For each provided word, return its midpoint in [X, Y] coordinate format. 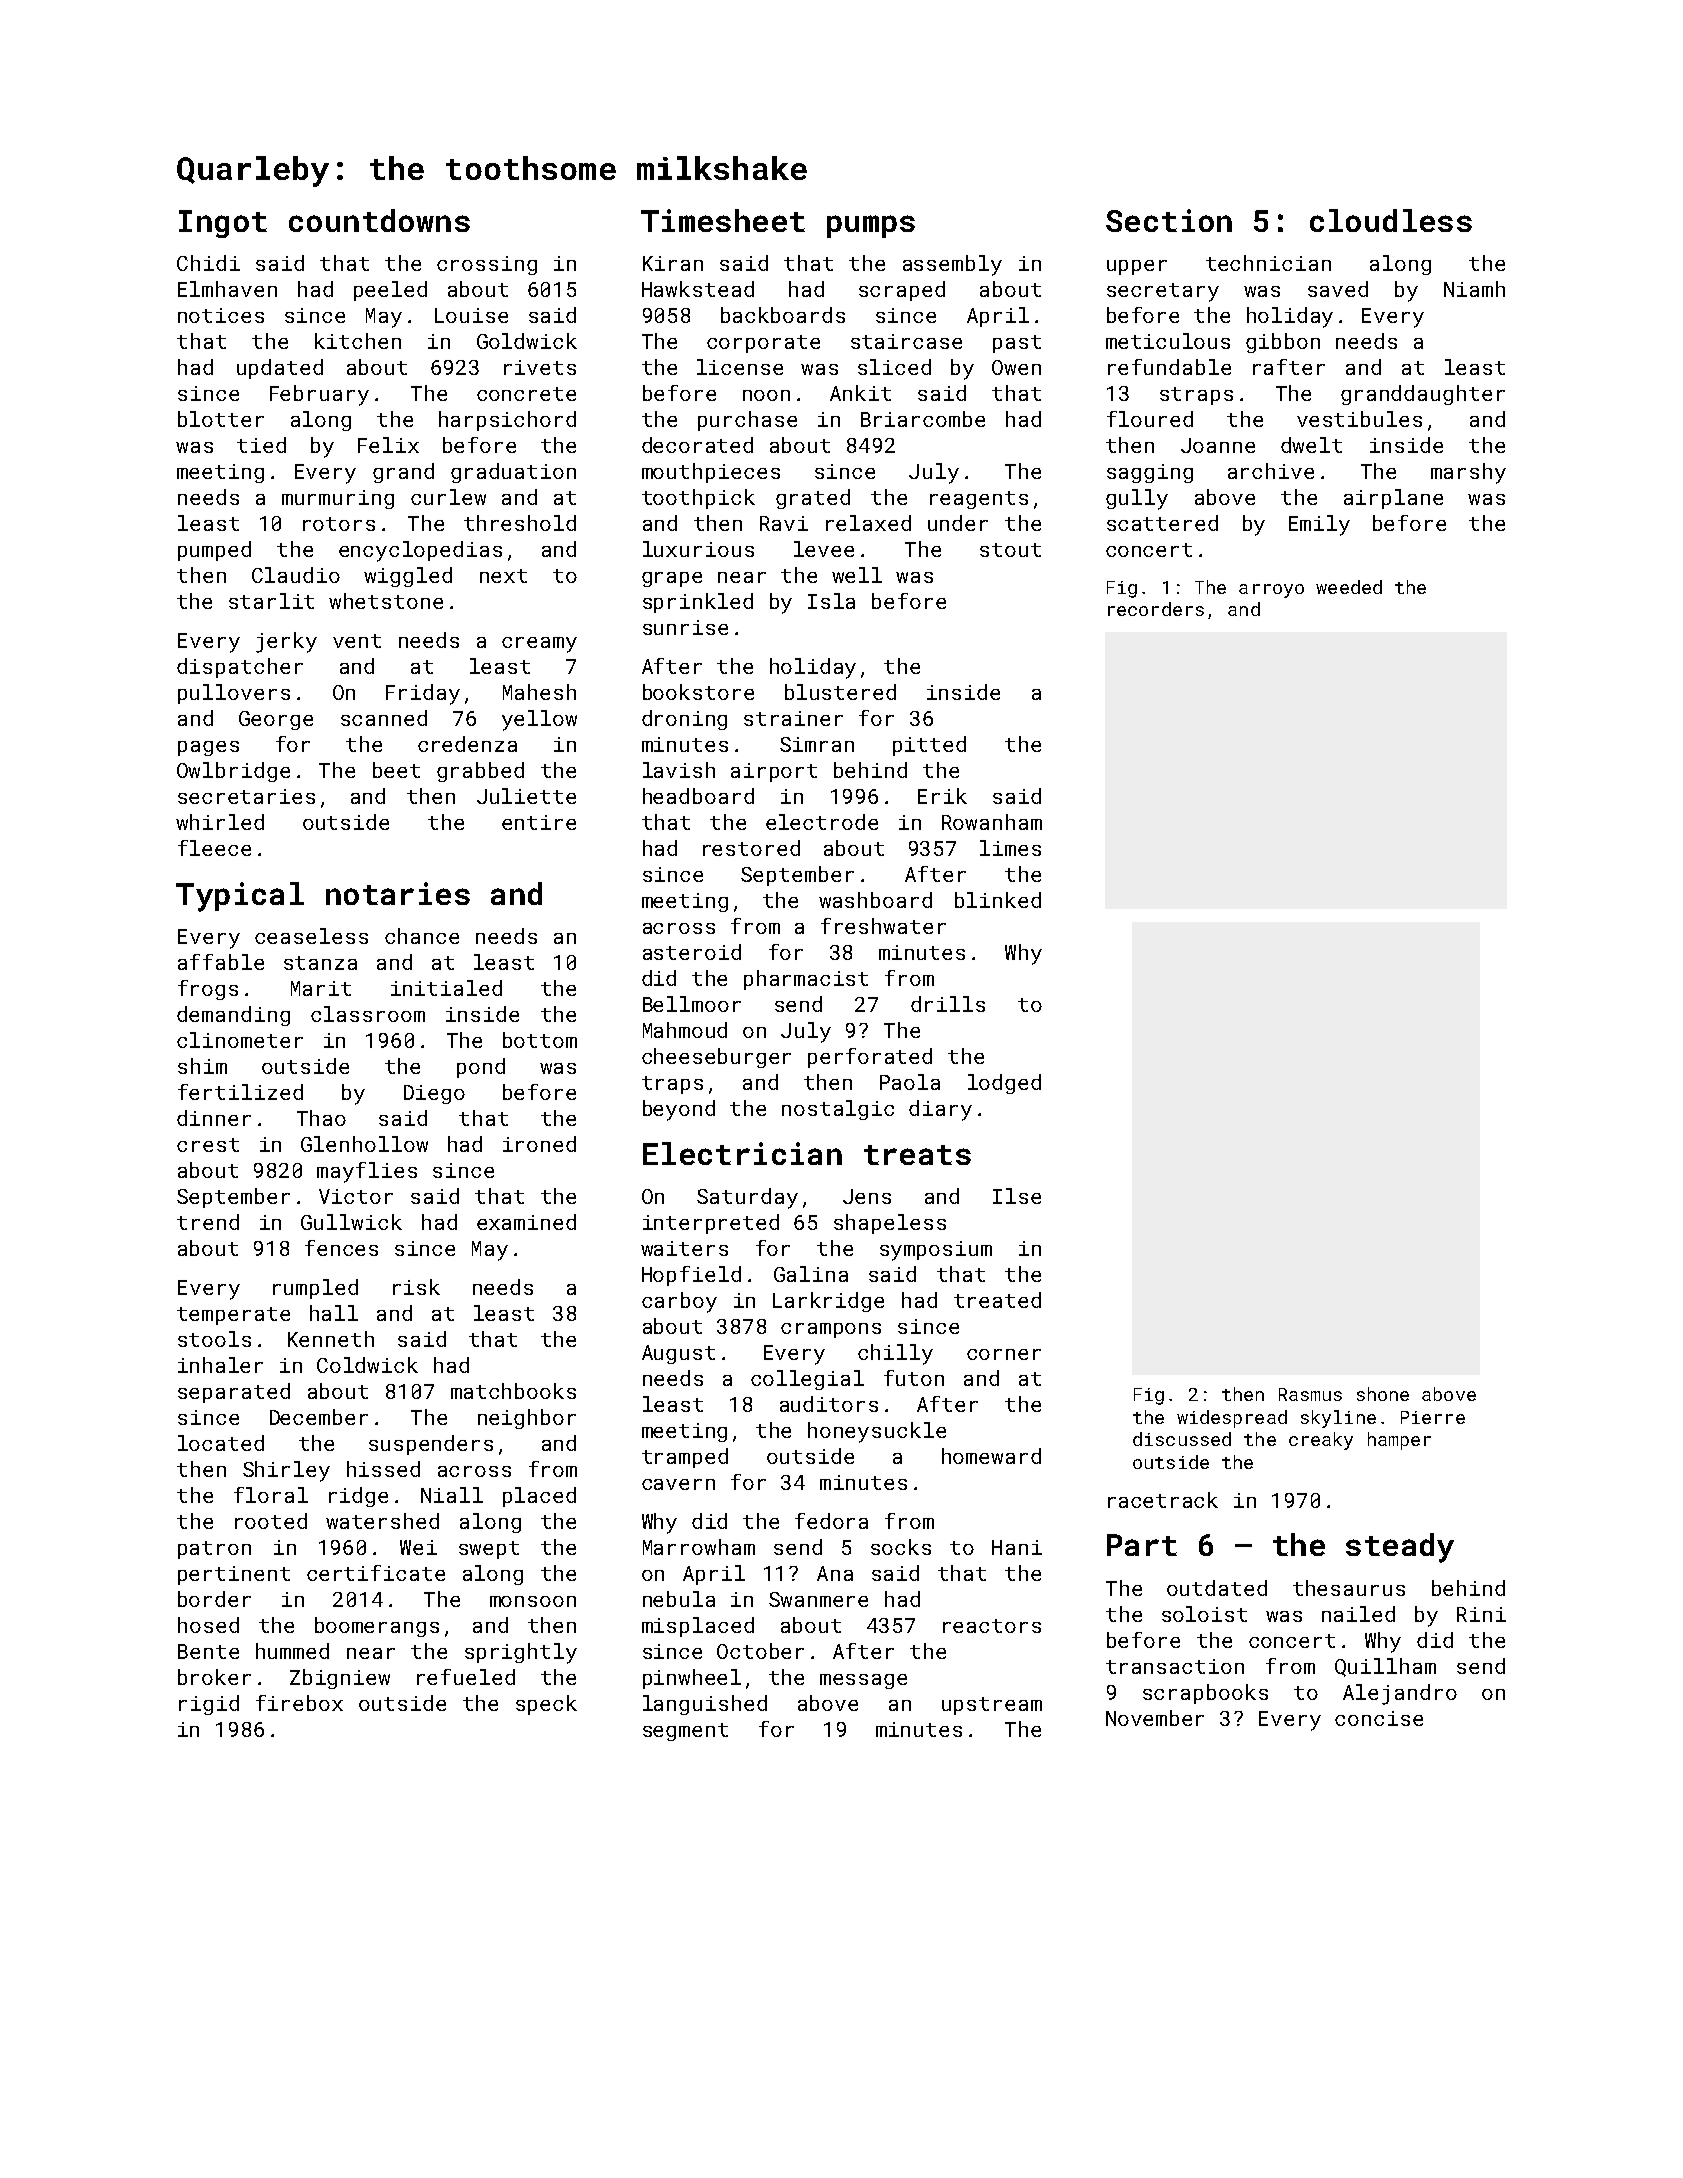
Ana [835, 1573]
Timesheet [723, 220]
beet [396, 770]
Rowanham [992, 822]
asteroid [692, 952]
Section [1169, 220]
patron [214, 1550]
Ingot [223, 224]
